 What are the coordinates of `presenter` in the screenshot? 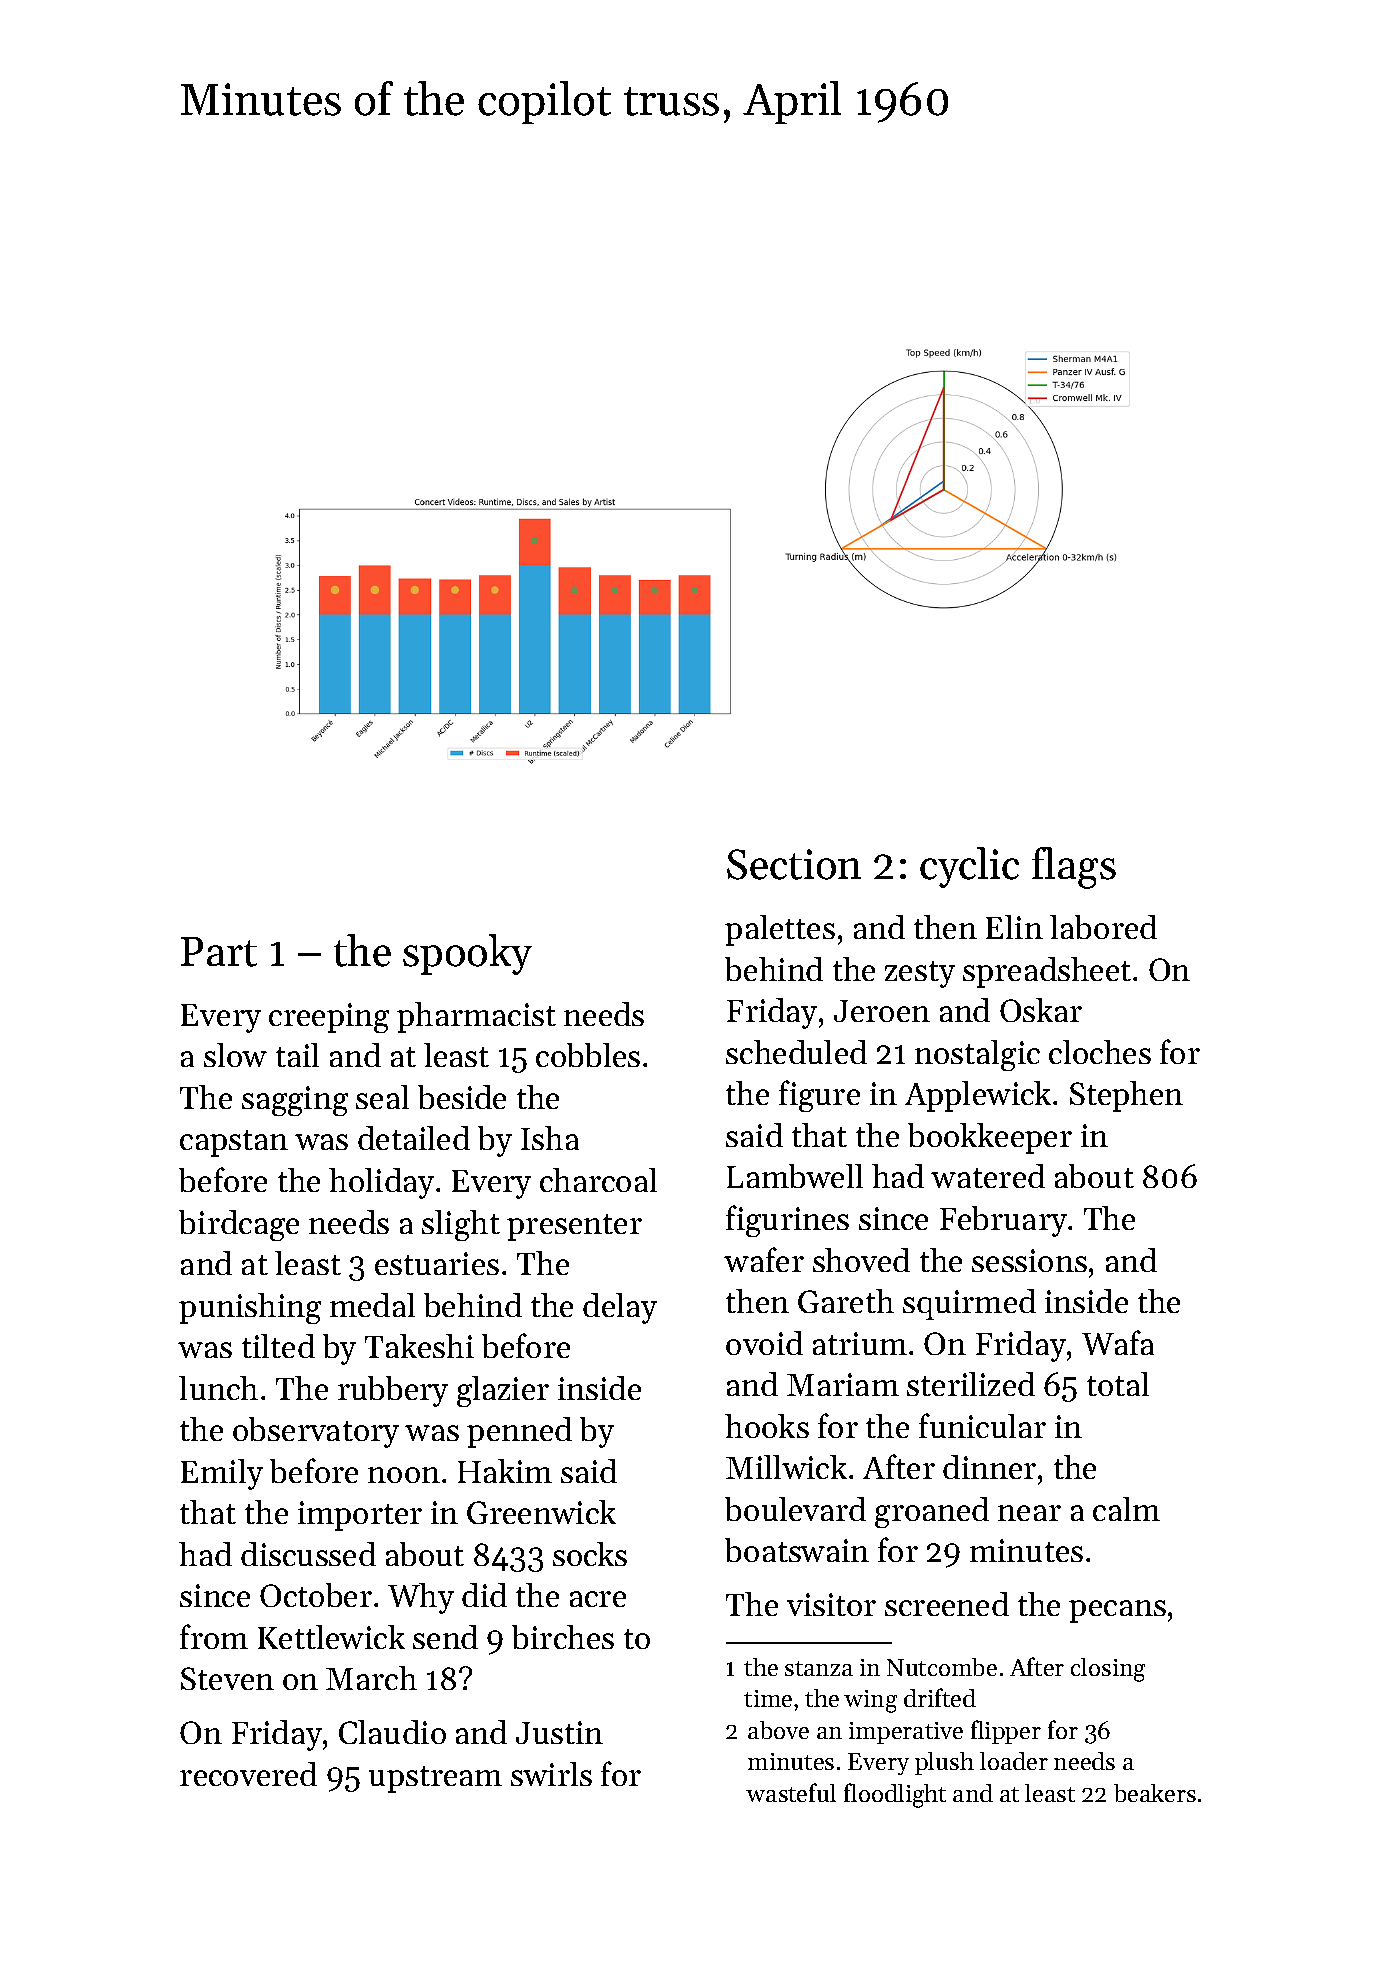 It's located at (574, 1227).
